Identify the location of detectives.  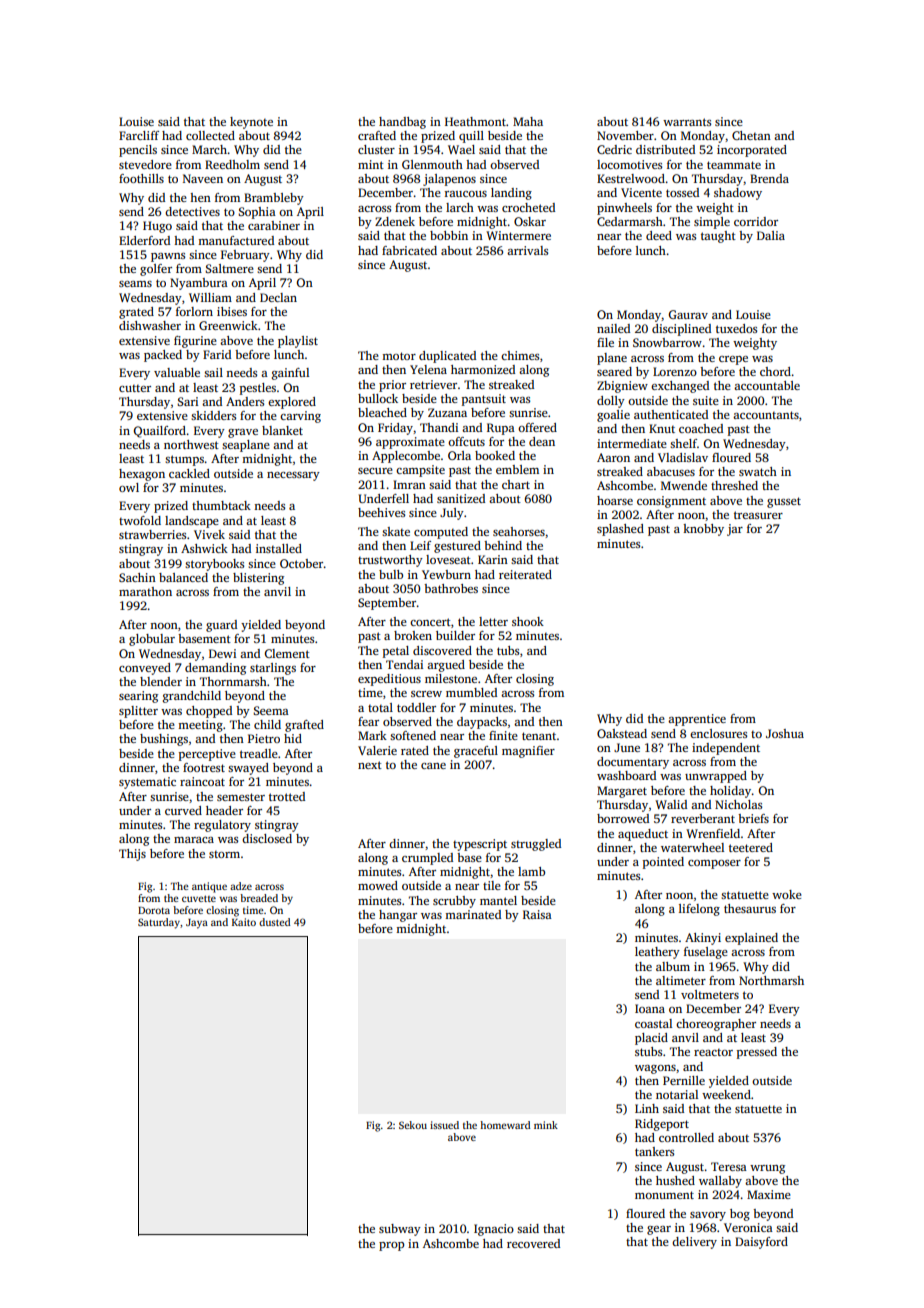
(192, 211).
